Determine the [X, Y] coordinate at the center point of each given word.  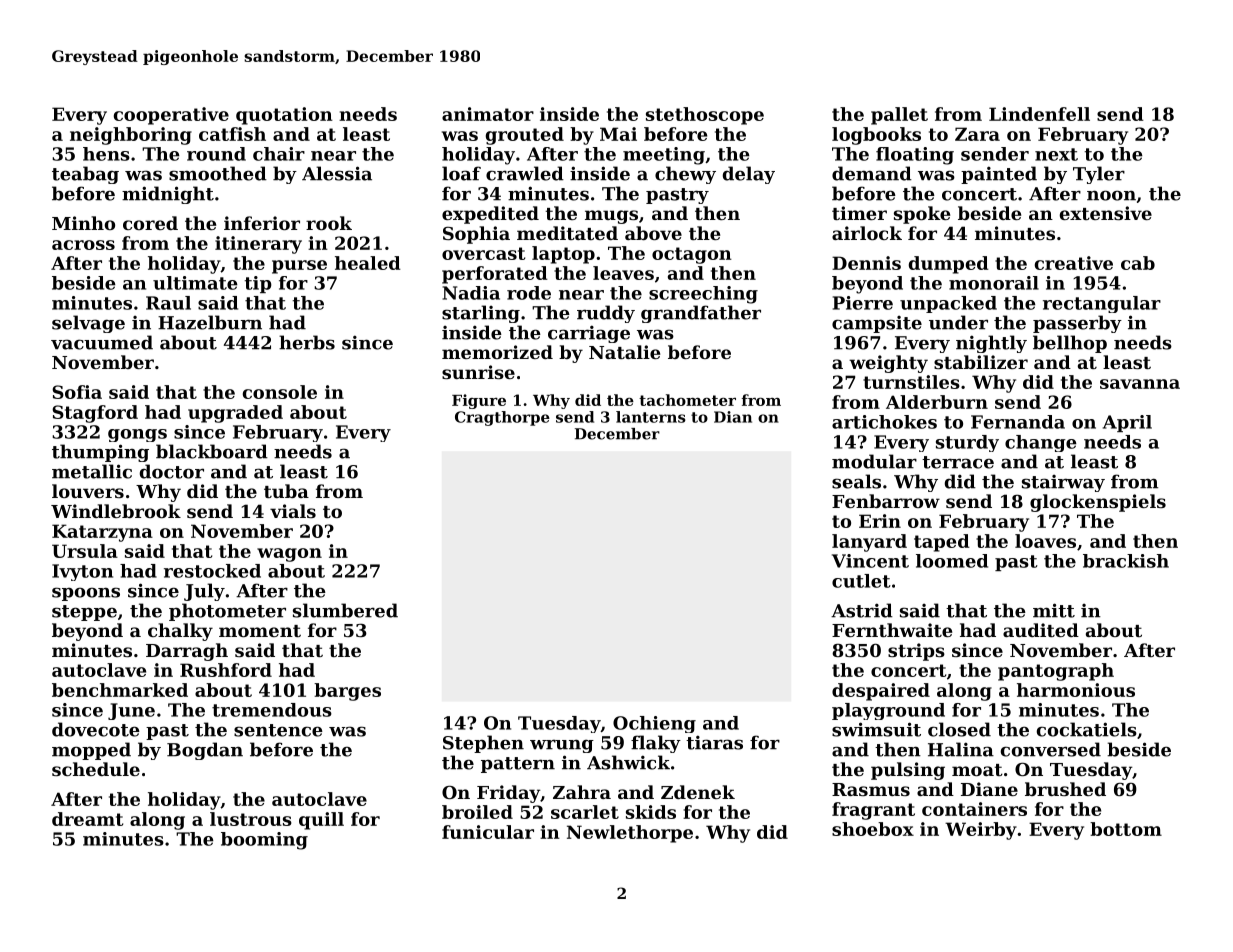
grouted [525, 136]
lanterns [651, 417]
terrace [958, 462]
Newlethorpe [630, 834]
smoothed [218, 173]
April [1127, 423]
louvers [88, 491]
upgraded [235, 414]
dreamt [87, 819]
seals [856, 481]
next [1056, 154]
